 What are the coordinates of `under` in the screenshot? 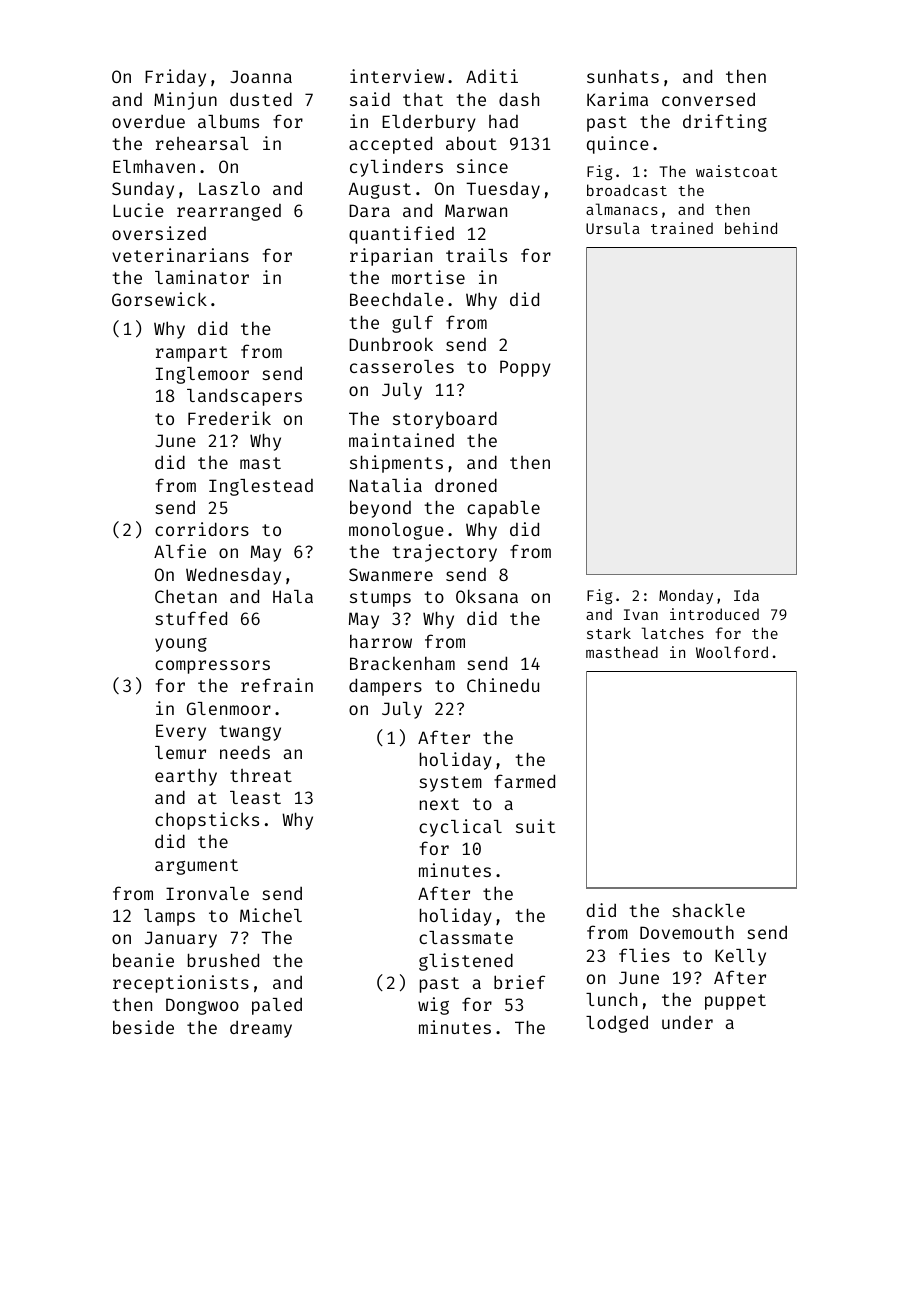 It's located at (687, 1022).
